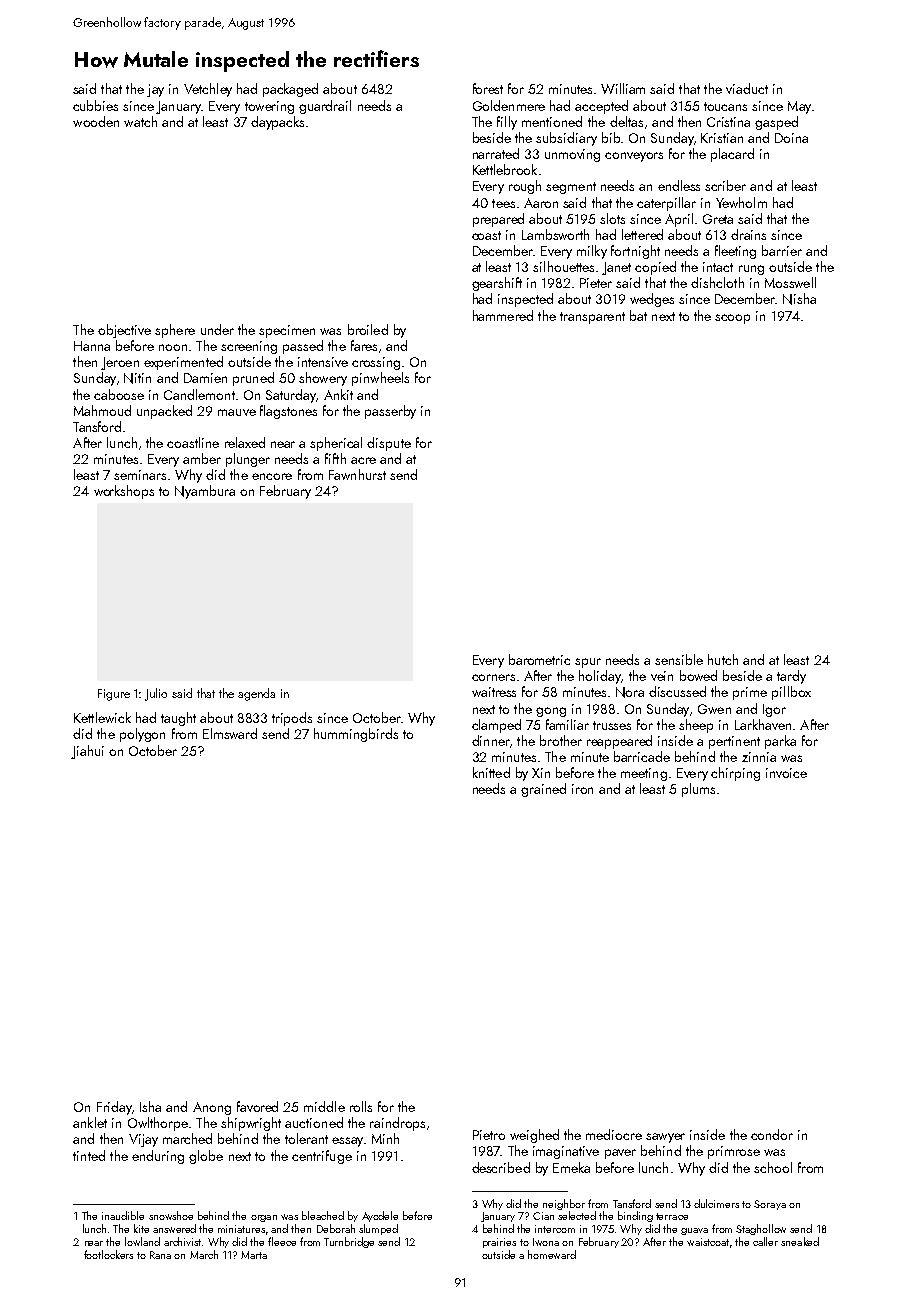  I want to click on knitted, so click(491, 772).
